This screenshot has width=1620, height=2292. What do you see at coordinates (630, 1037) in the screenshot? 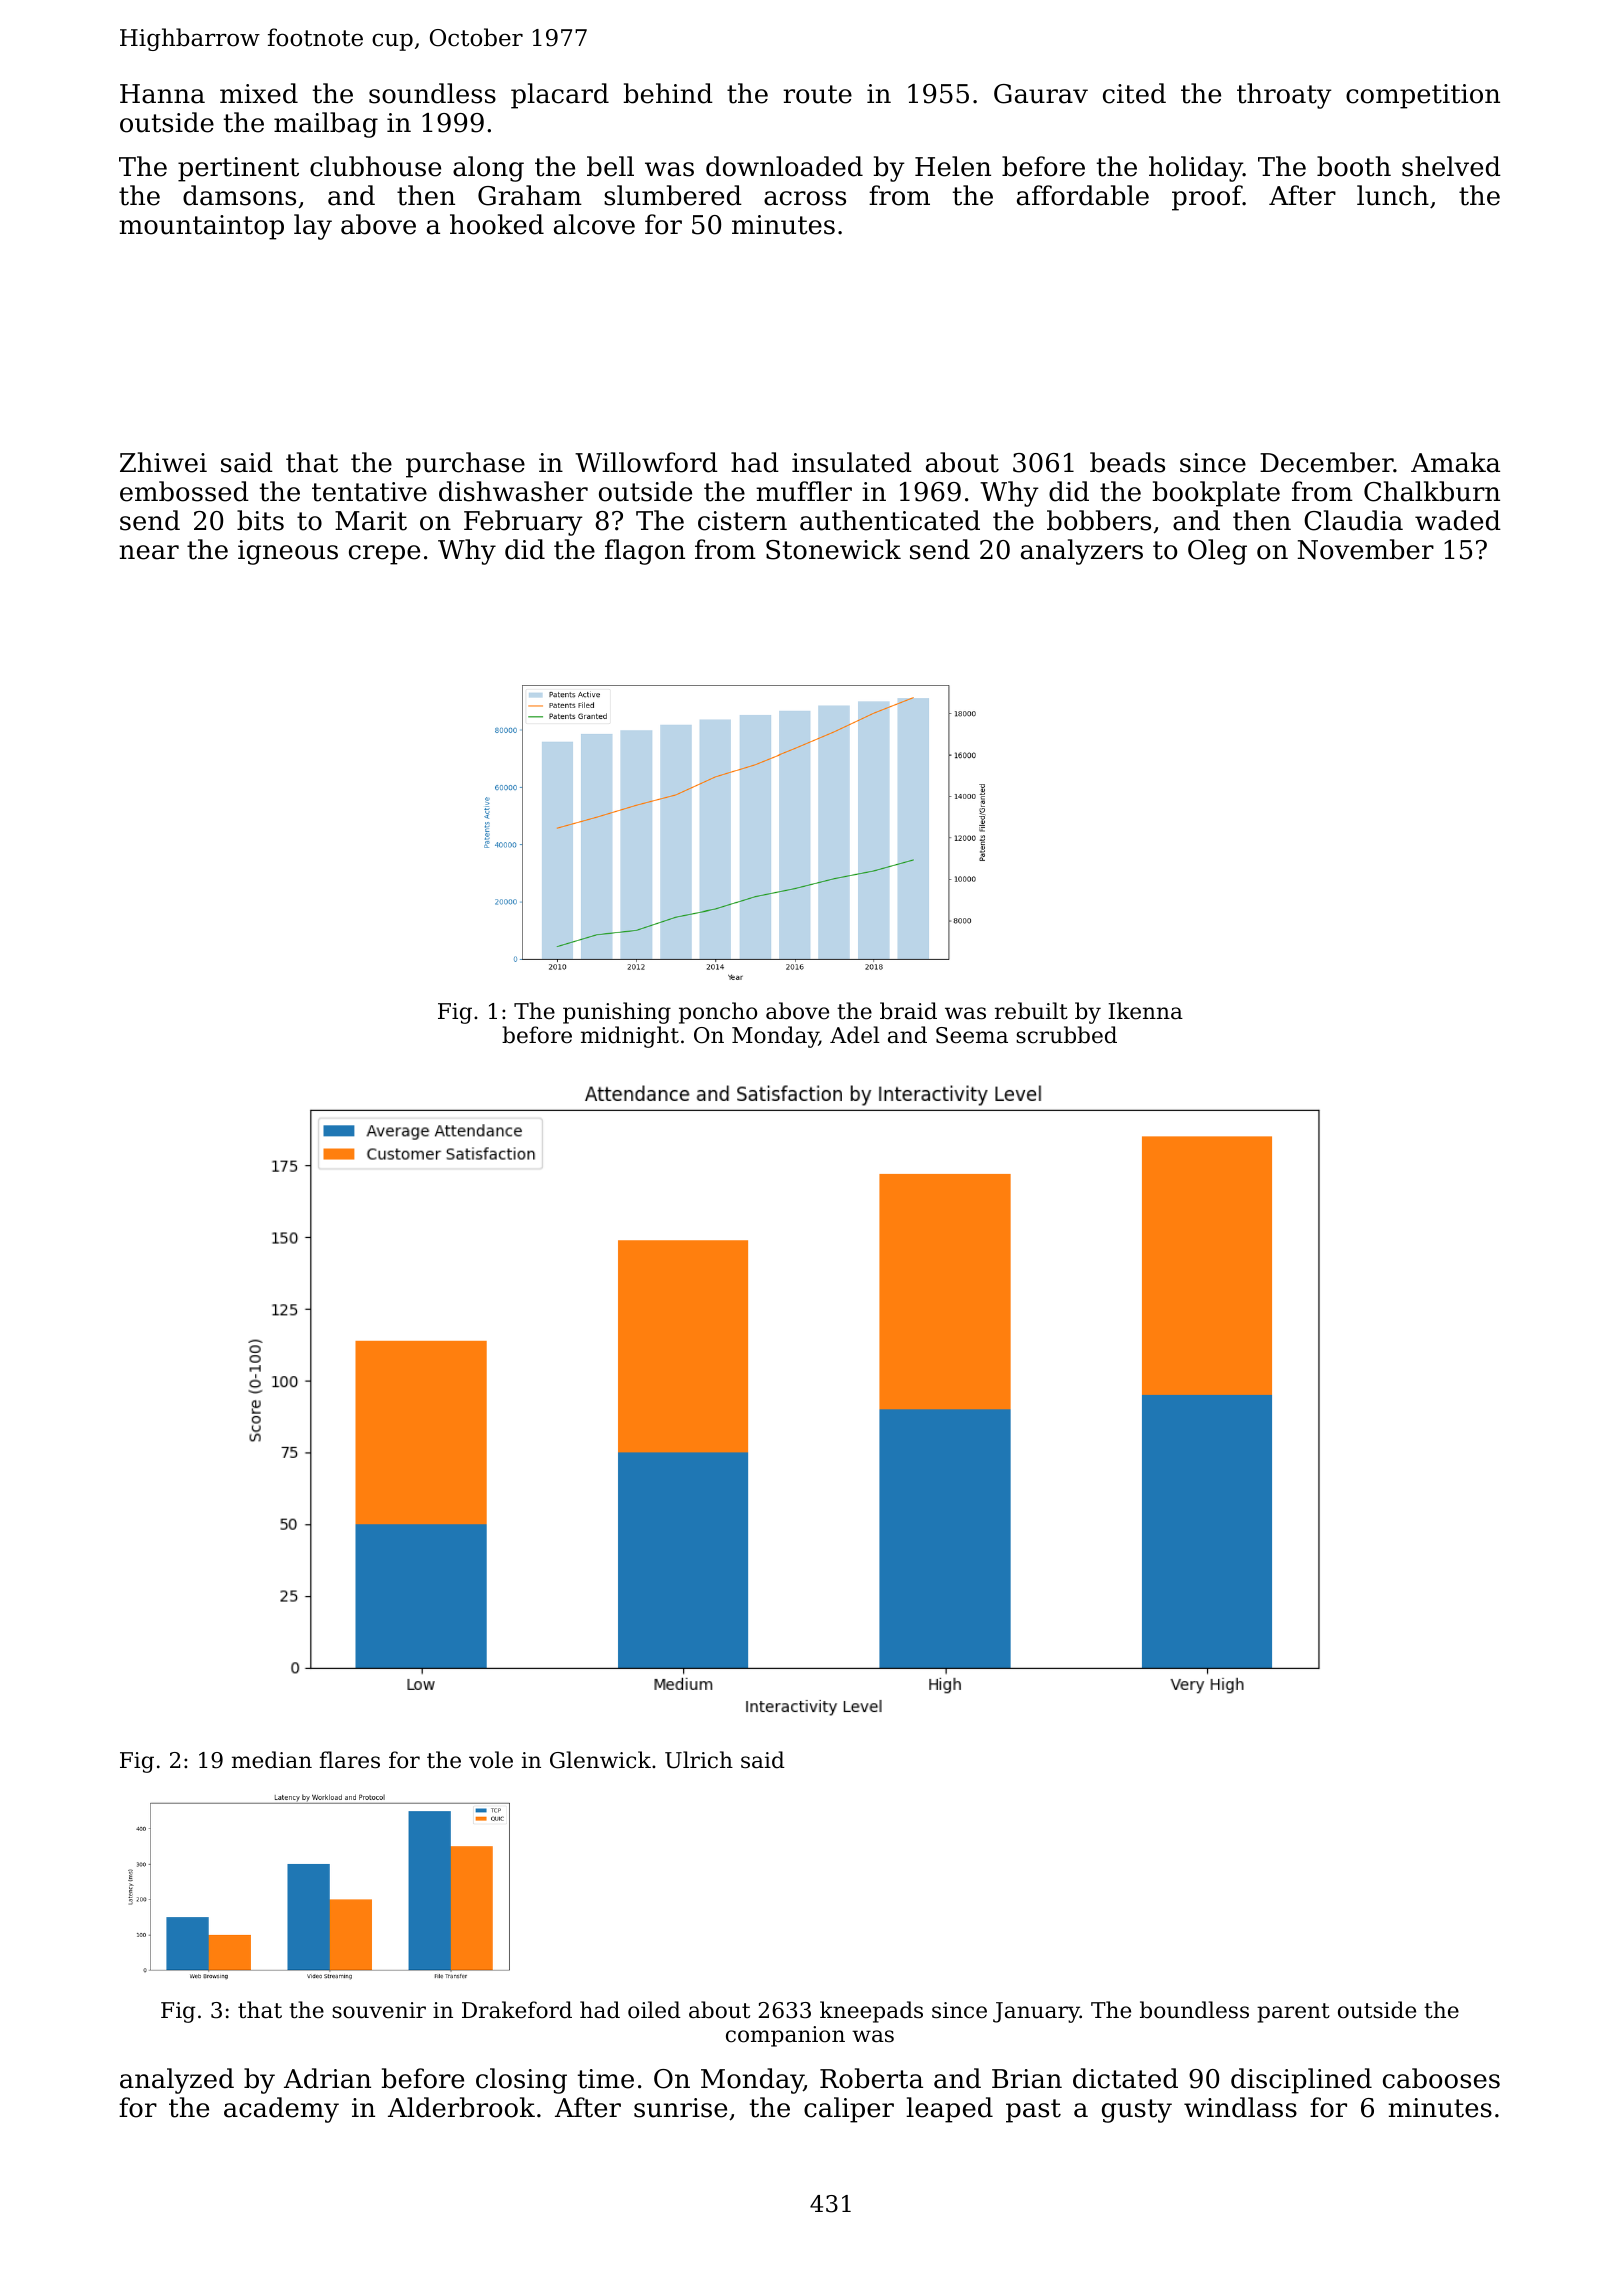
I see `midnight` at bounding box center [630, 1037].
